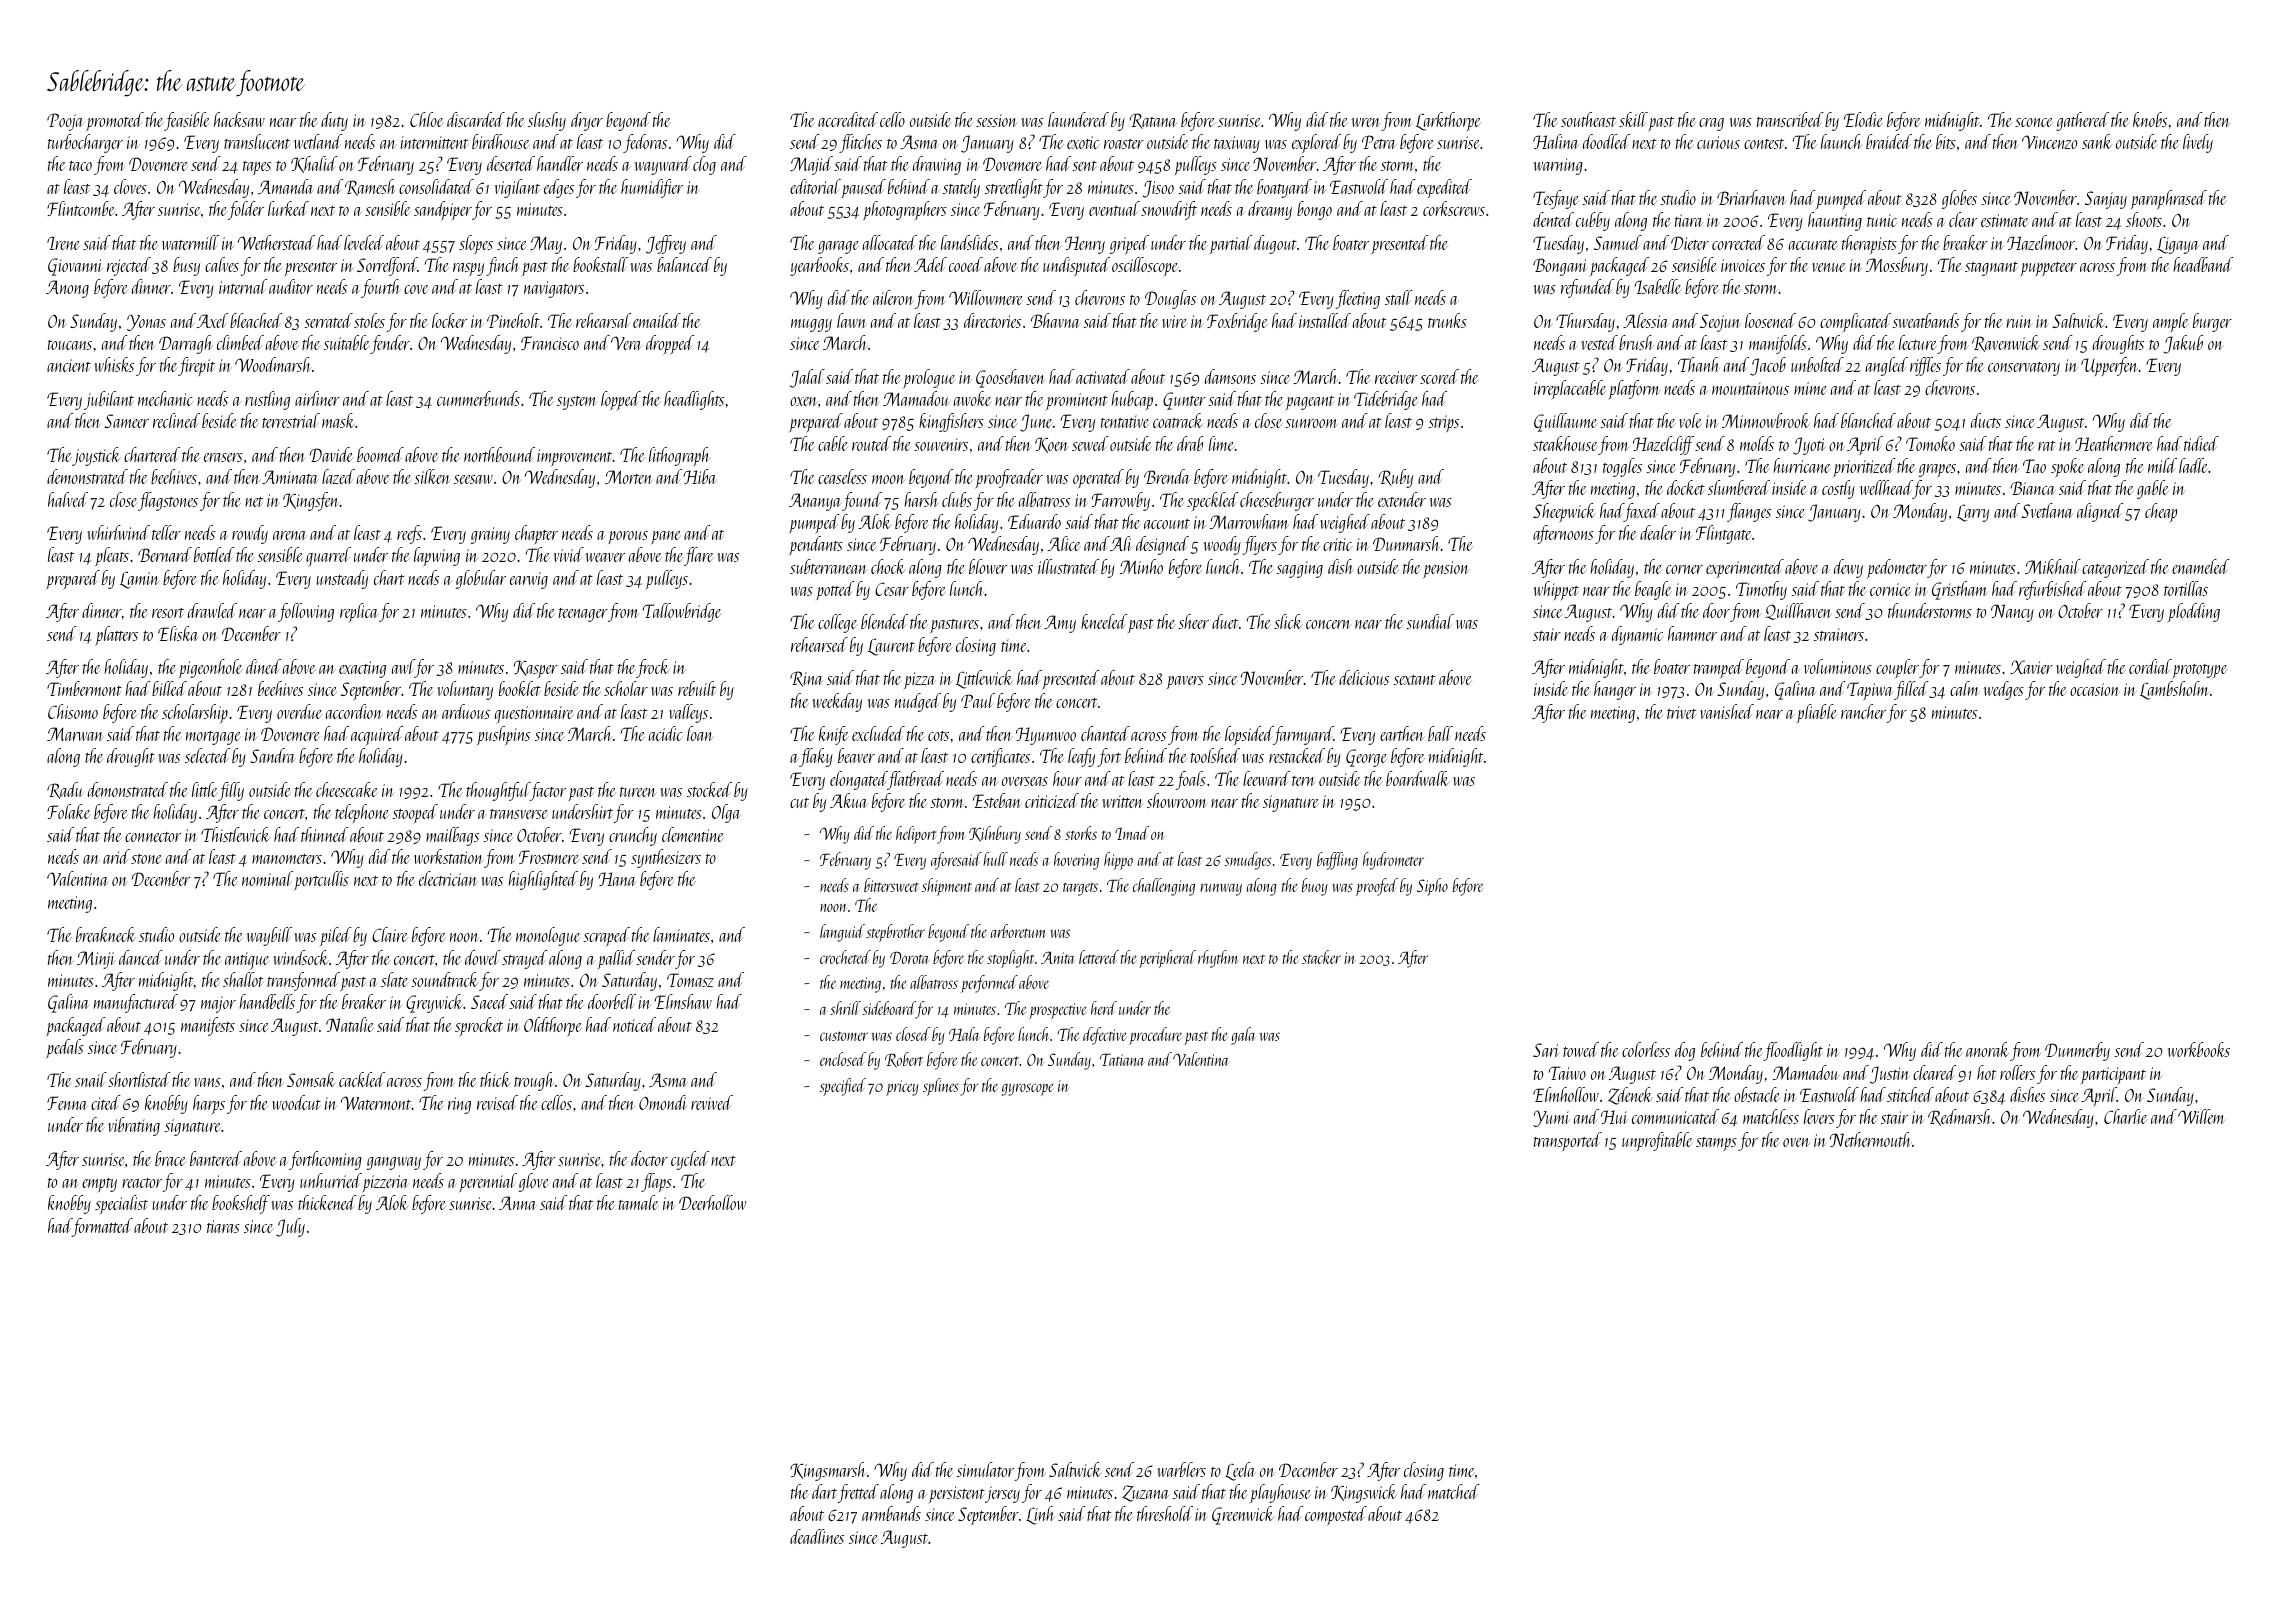 The height and width of the page is (1614, 2282). What do you see at coordinates (359, 613) in the page?
I see `replica` at bounding box center [359, 613].
